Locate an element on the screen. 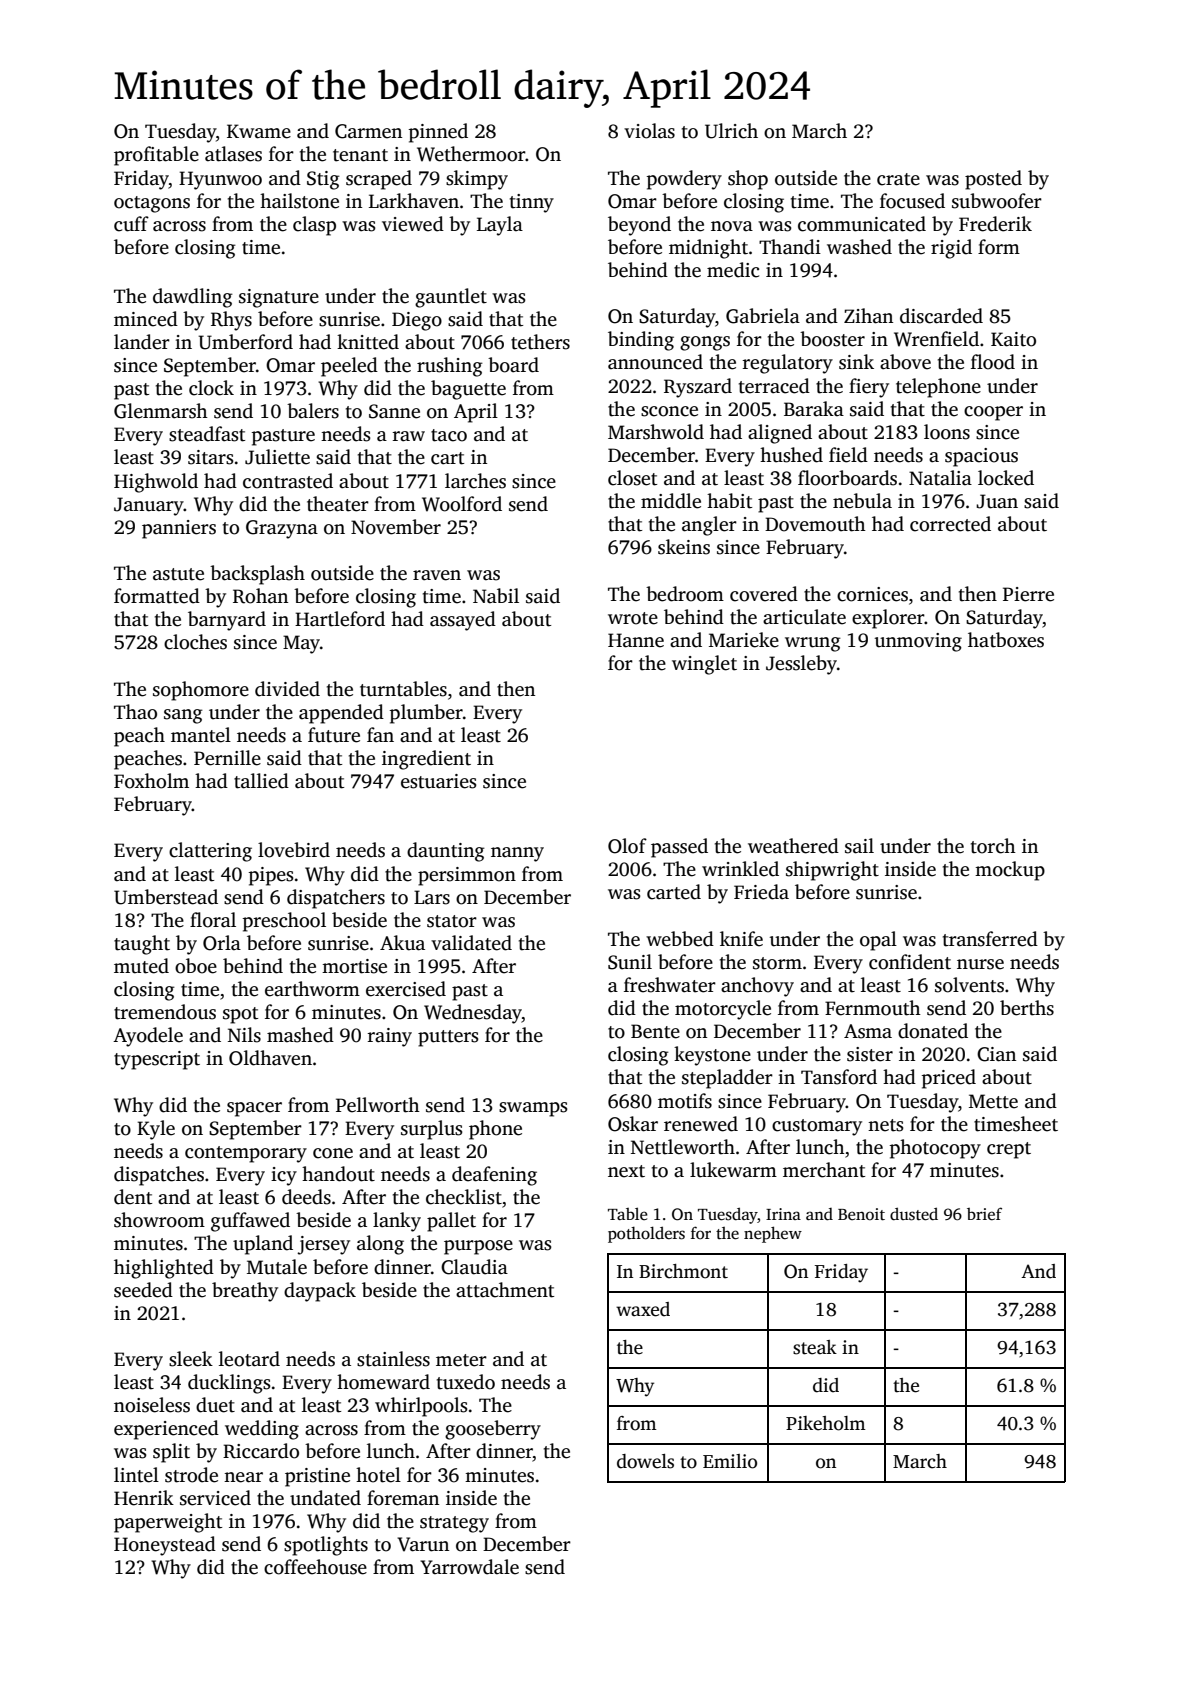 The width and height of the screenshot is (1179, 1707). viewed is located at coordinates (413, 224).
